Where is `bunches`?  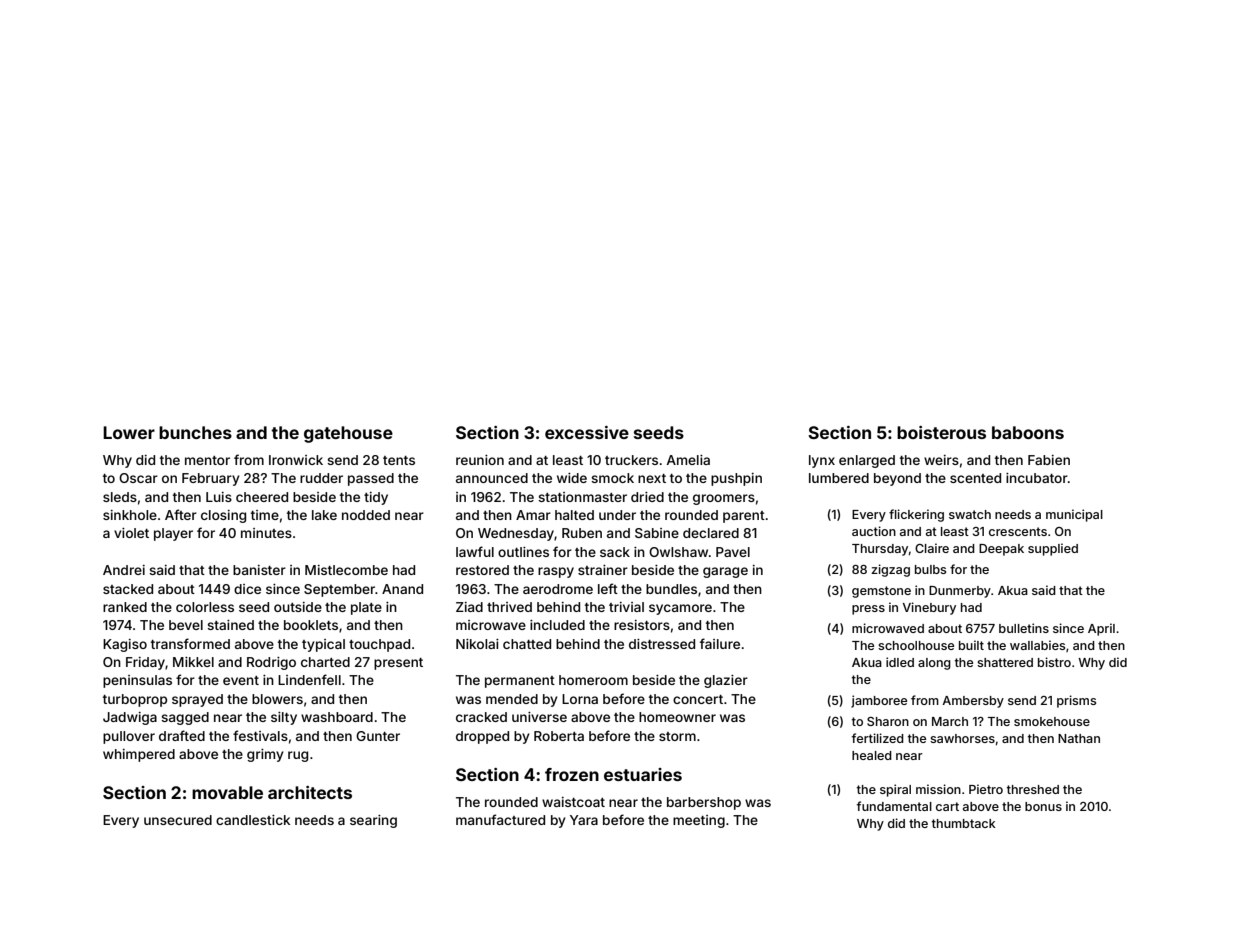
bunches is located at coordinates (195, 432).
